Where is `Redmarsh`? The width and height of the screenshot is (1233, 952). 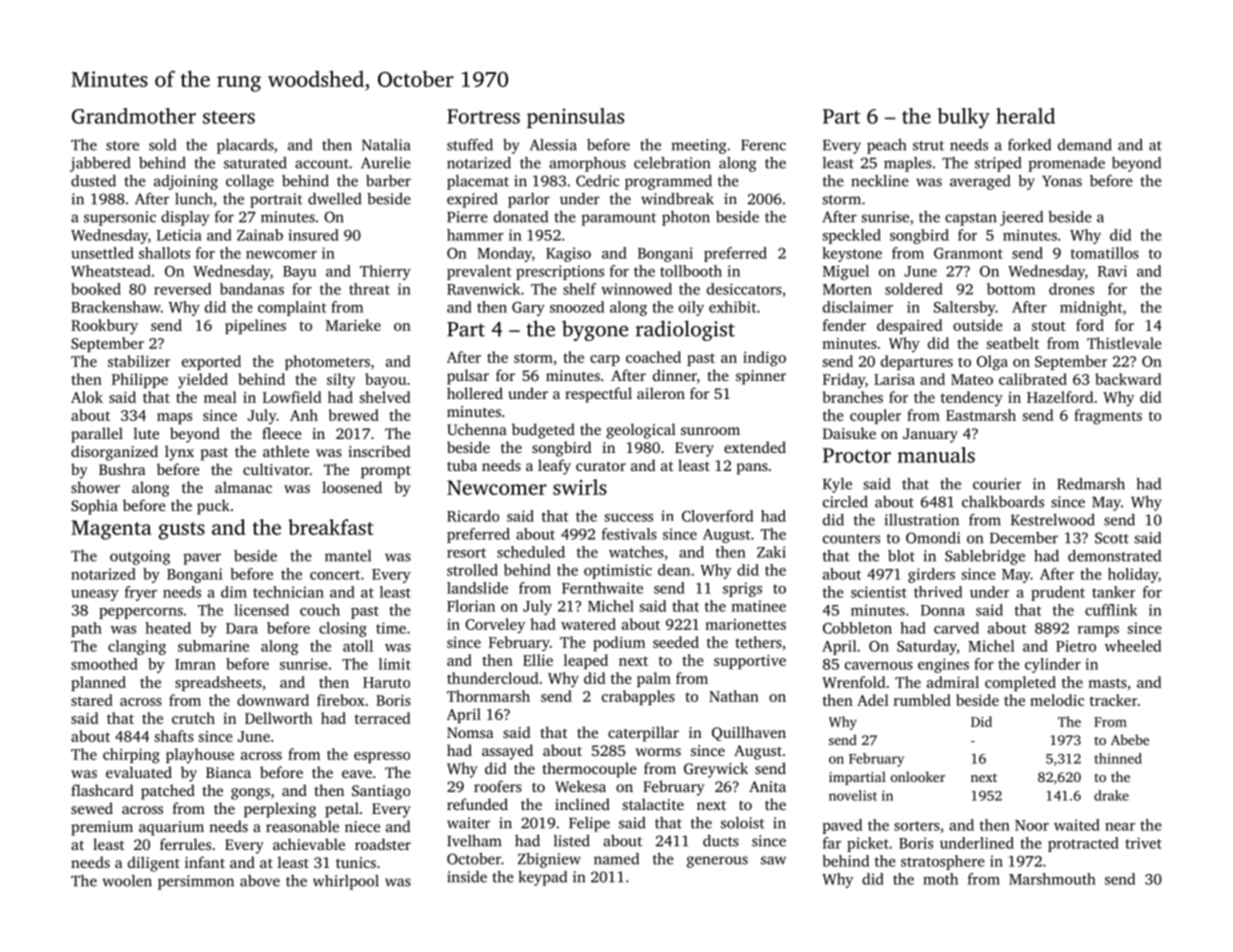 Redmarsh is located at coordinates (1091, 484).
